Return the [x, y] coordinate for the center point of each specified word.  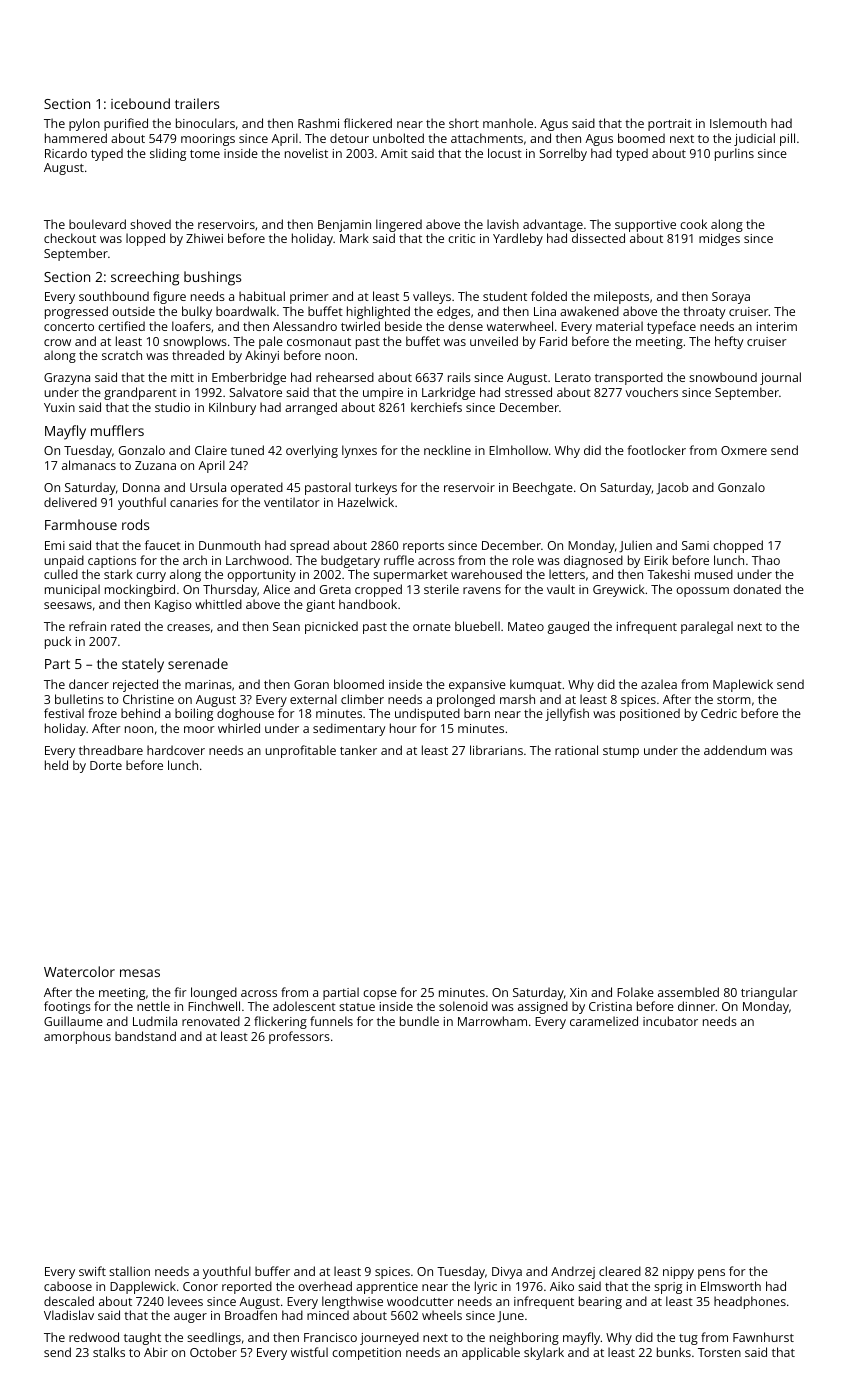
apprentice [387, 1288]
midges [719, 239]
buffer [272, 1271]
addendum [735, 750]
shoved [150, 224]
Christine [148, 699]
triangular [769, 993]
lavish [503, 224]
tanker [358, 750]
